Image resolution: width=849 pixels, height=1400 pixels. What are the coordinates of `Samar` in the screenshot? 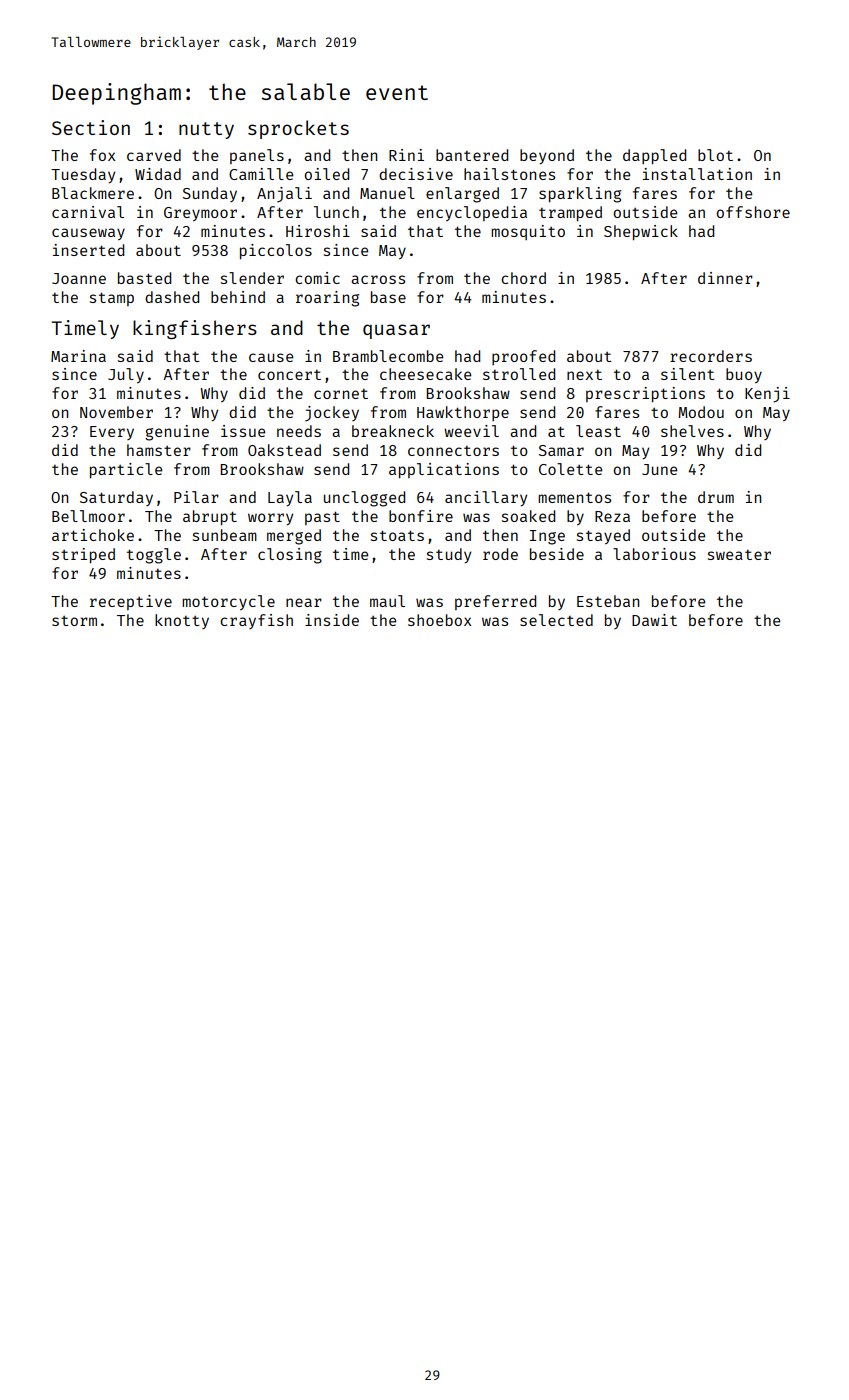 It's located at (561, 450).
